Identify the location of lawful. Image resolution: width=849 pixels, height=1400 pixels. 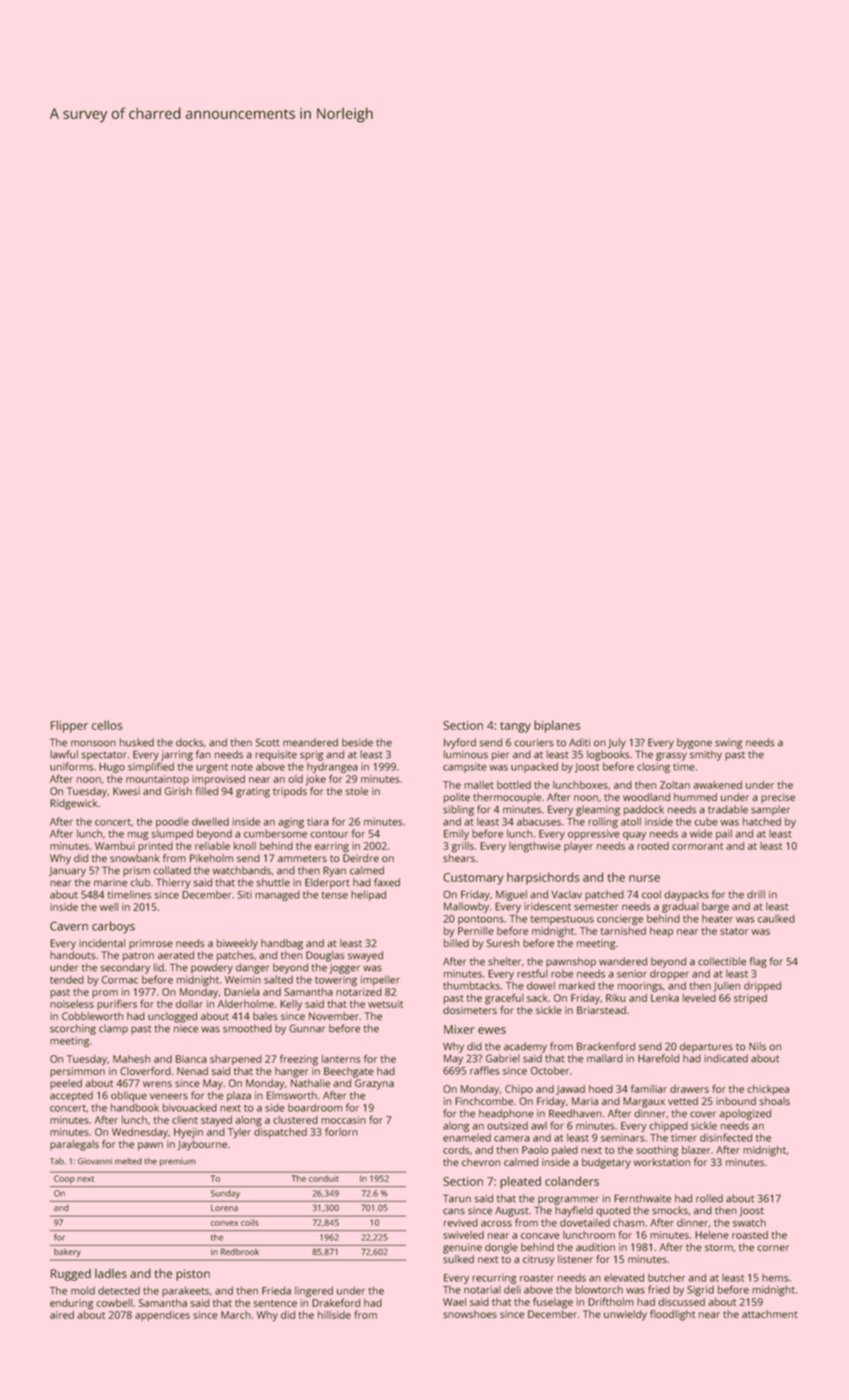
(64, 754).
